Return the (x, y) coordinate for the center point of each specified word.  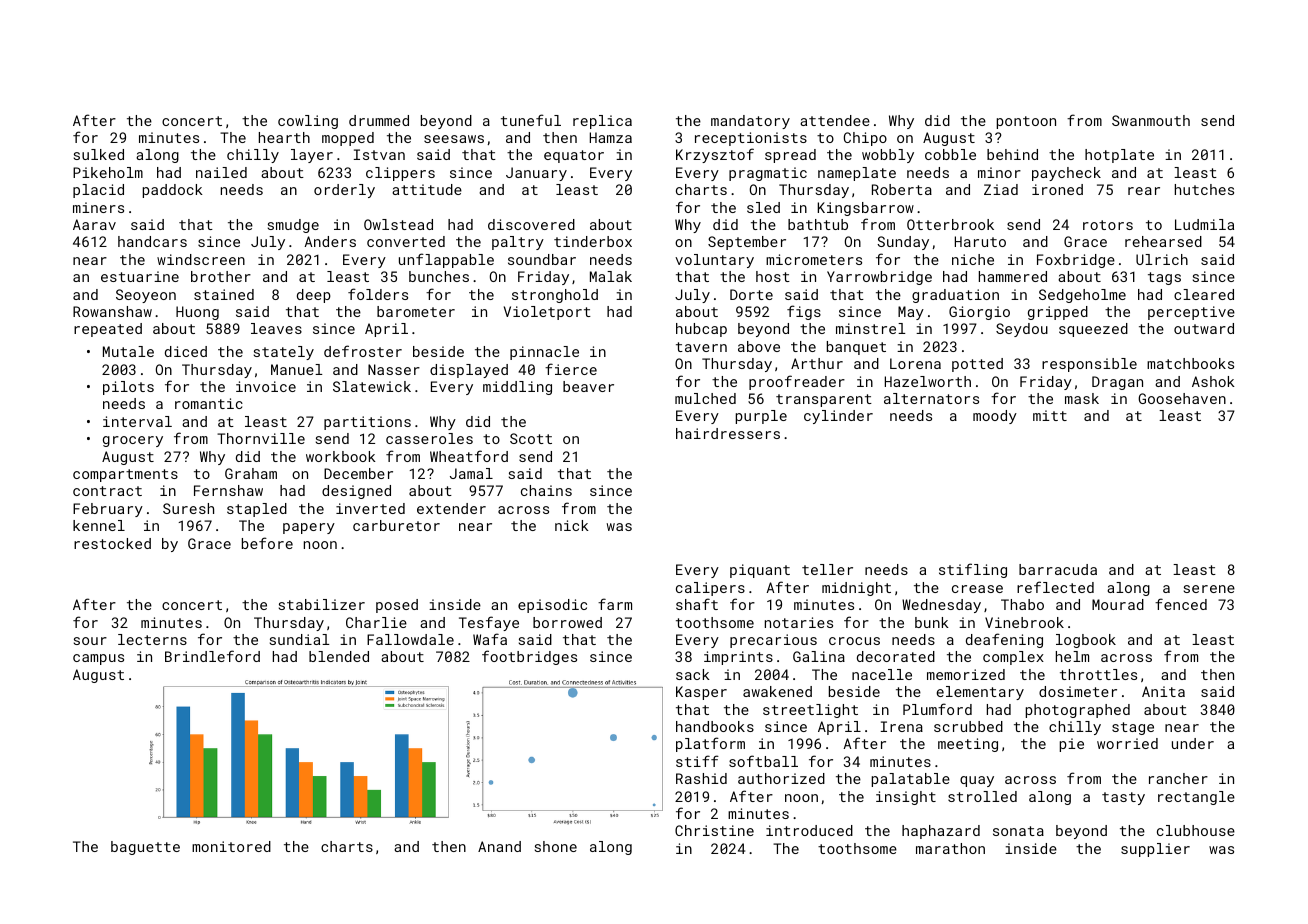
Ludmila (1204, 224)
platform (710, 744)
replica (602, 122)
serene (1209, 589)
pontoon (1026, 122)
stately (284, 353)
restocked (112, 543)
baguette (145, 848)
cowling (308, 122)
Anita (1163, 691)
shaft (697, 604)
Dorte (751, 294)
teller (827, 569)
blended (339, 656)
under (1193, 743)
